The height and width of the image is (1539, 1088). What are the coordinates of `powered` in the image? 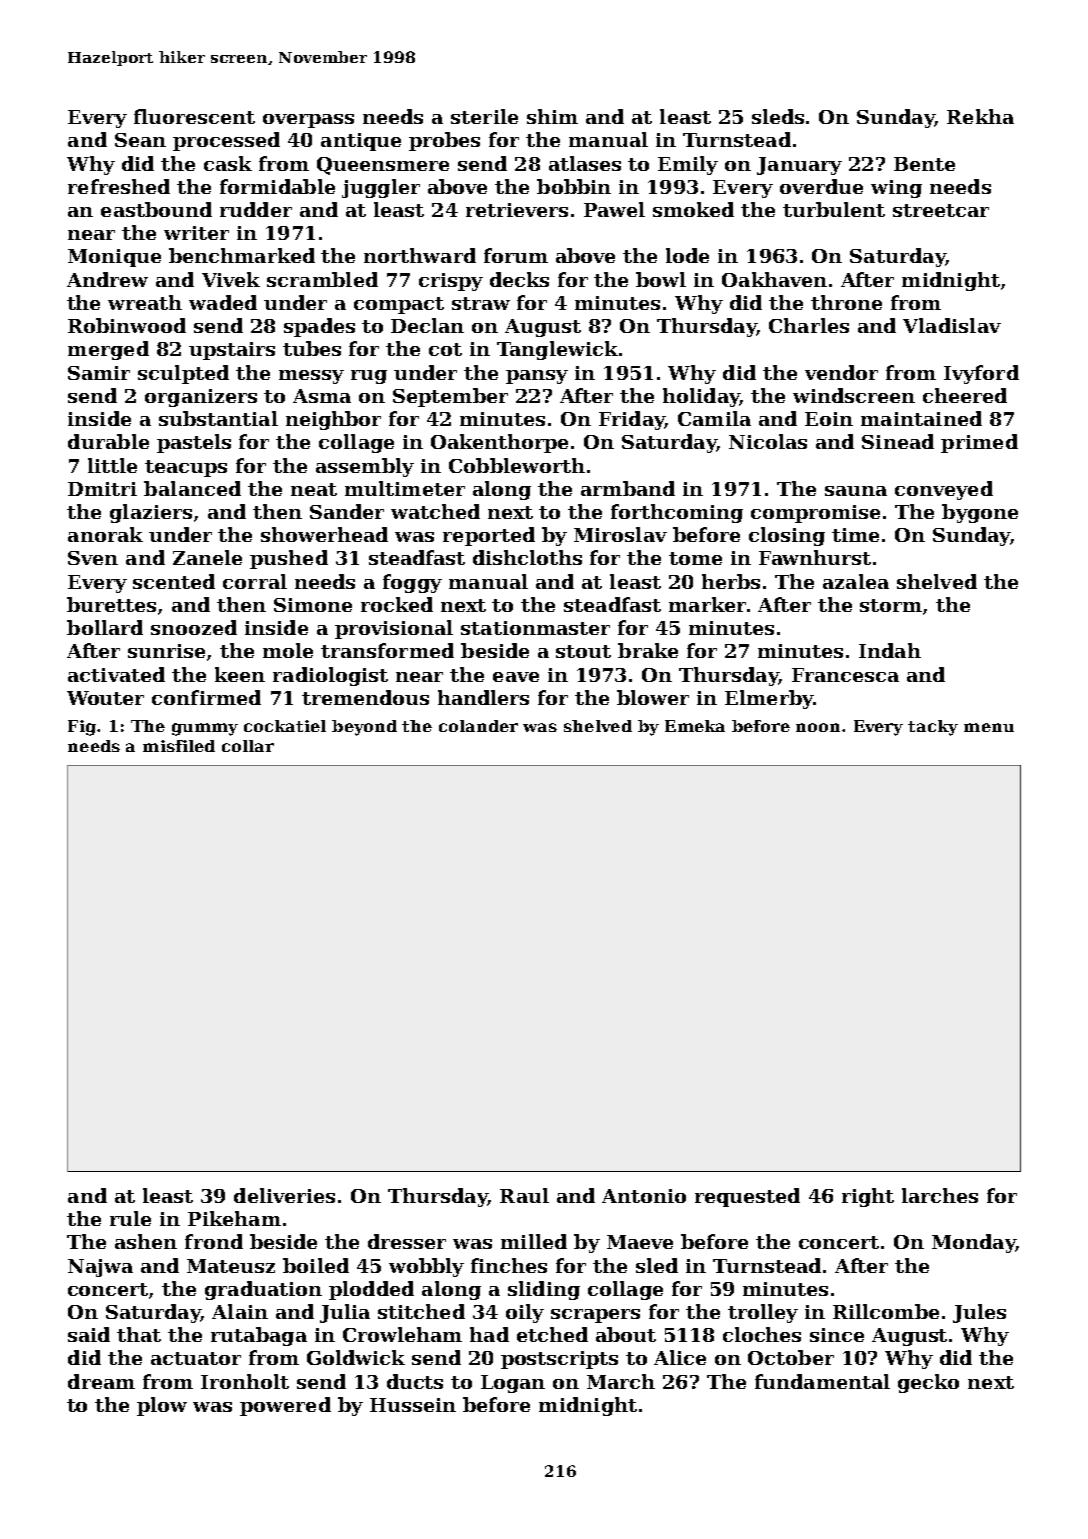 It's located at (285, 1406).
